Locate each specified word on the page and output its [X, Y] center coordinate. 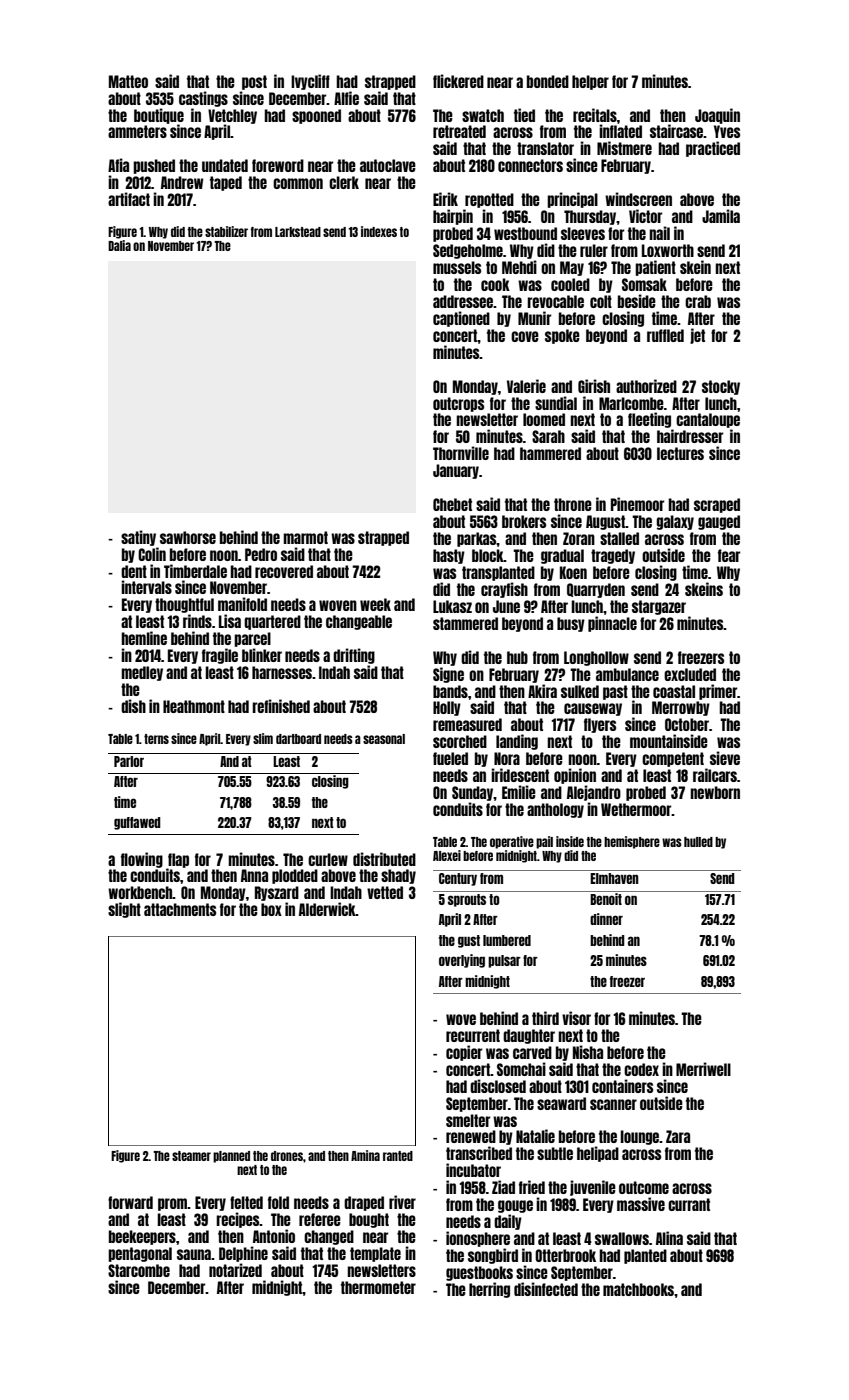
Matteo [128, 81]
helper [590, 82]
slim [263, 738]
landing [517, 742]
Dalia [119, 245]
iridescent [520, 775]
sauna [194, 1254]
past [615, 692]
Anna [254, 875]
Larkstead [298, 232]
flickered [458, 81]
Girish [594, 386]
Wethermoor [636, 809]
